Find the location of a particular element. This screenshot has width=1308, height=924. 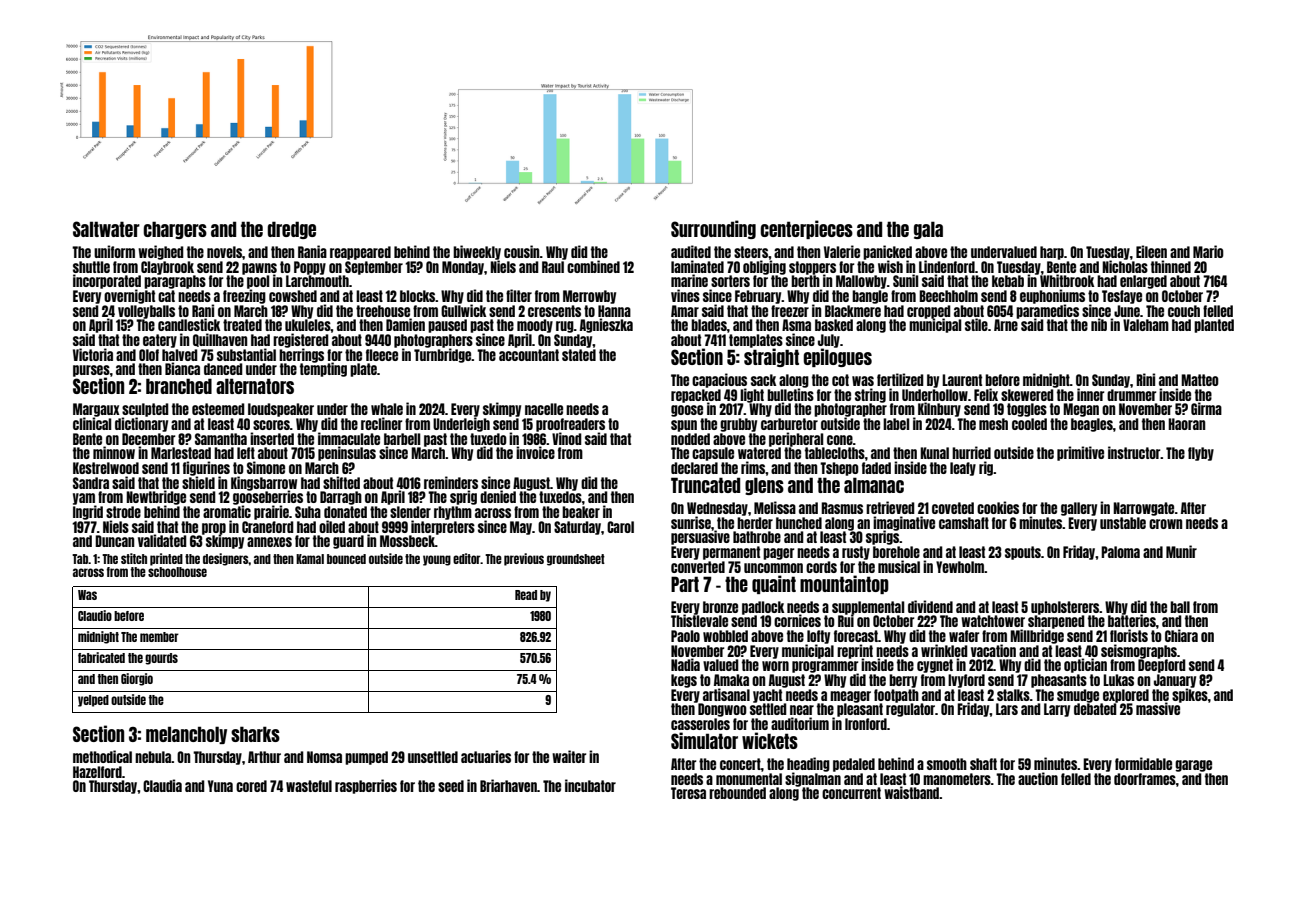

Duncan is located at coordinates (114, 541).
